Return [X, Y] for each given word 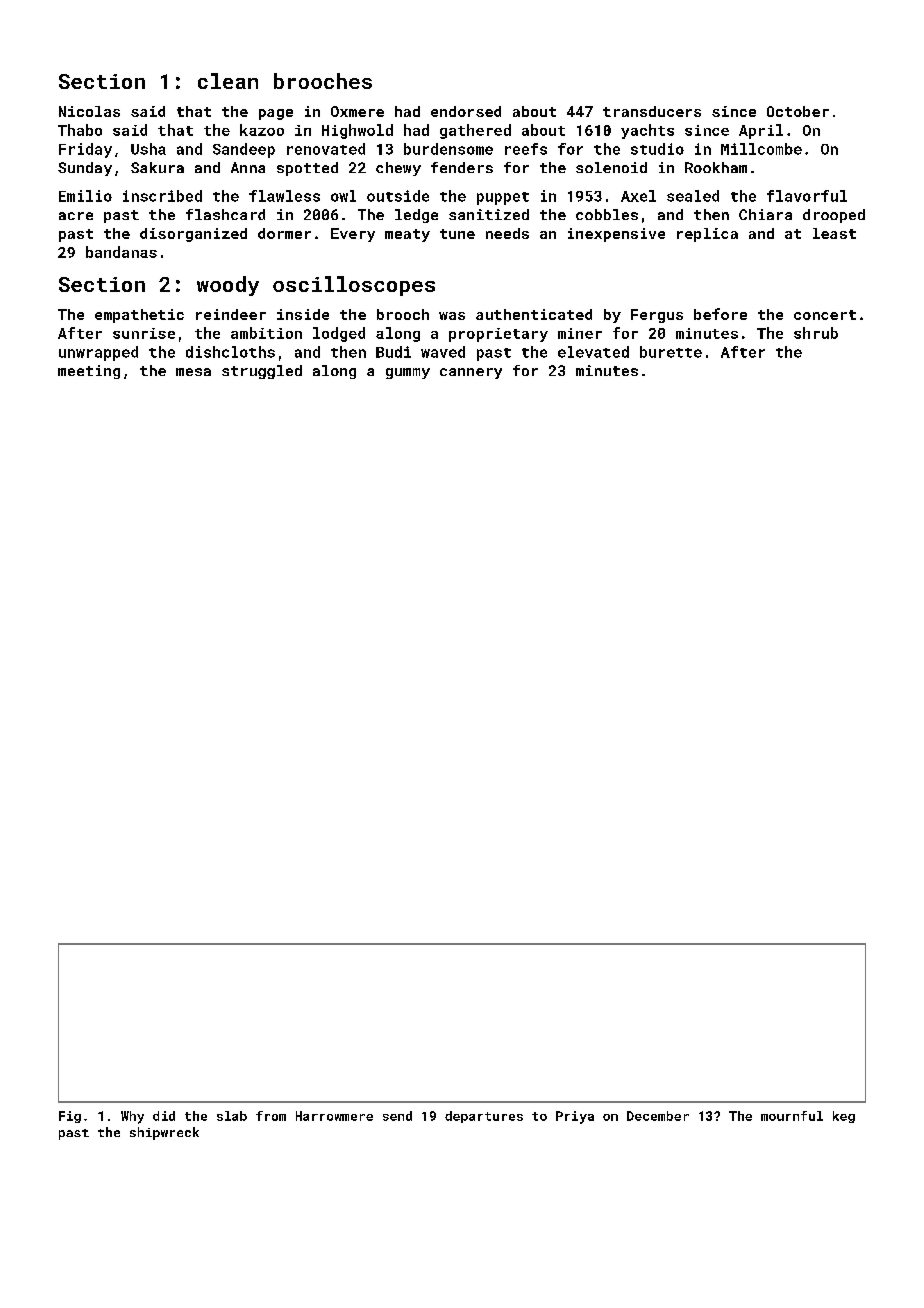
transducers [652, 111]
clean [228, 81]
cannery [471, 373]
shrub [816, 333]
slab [232, 1116]
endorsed [466, 111]
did [164, 1116]
